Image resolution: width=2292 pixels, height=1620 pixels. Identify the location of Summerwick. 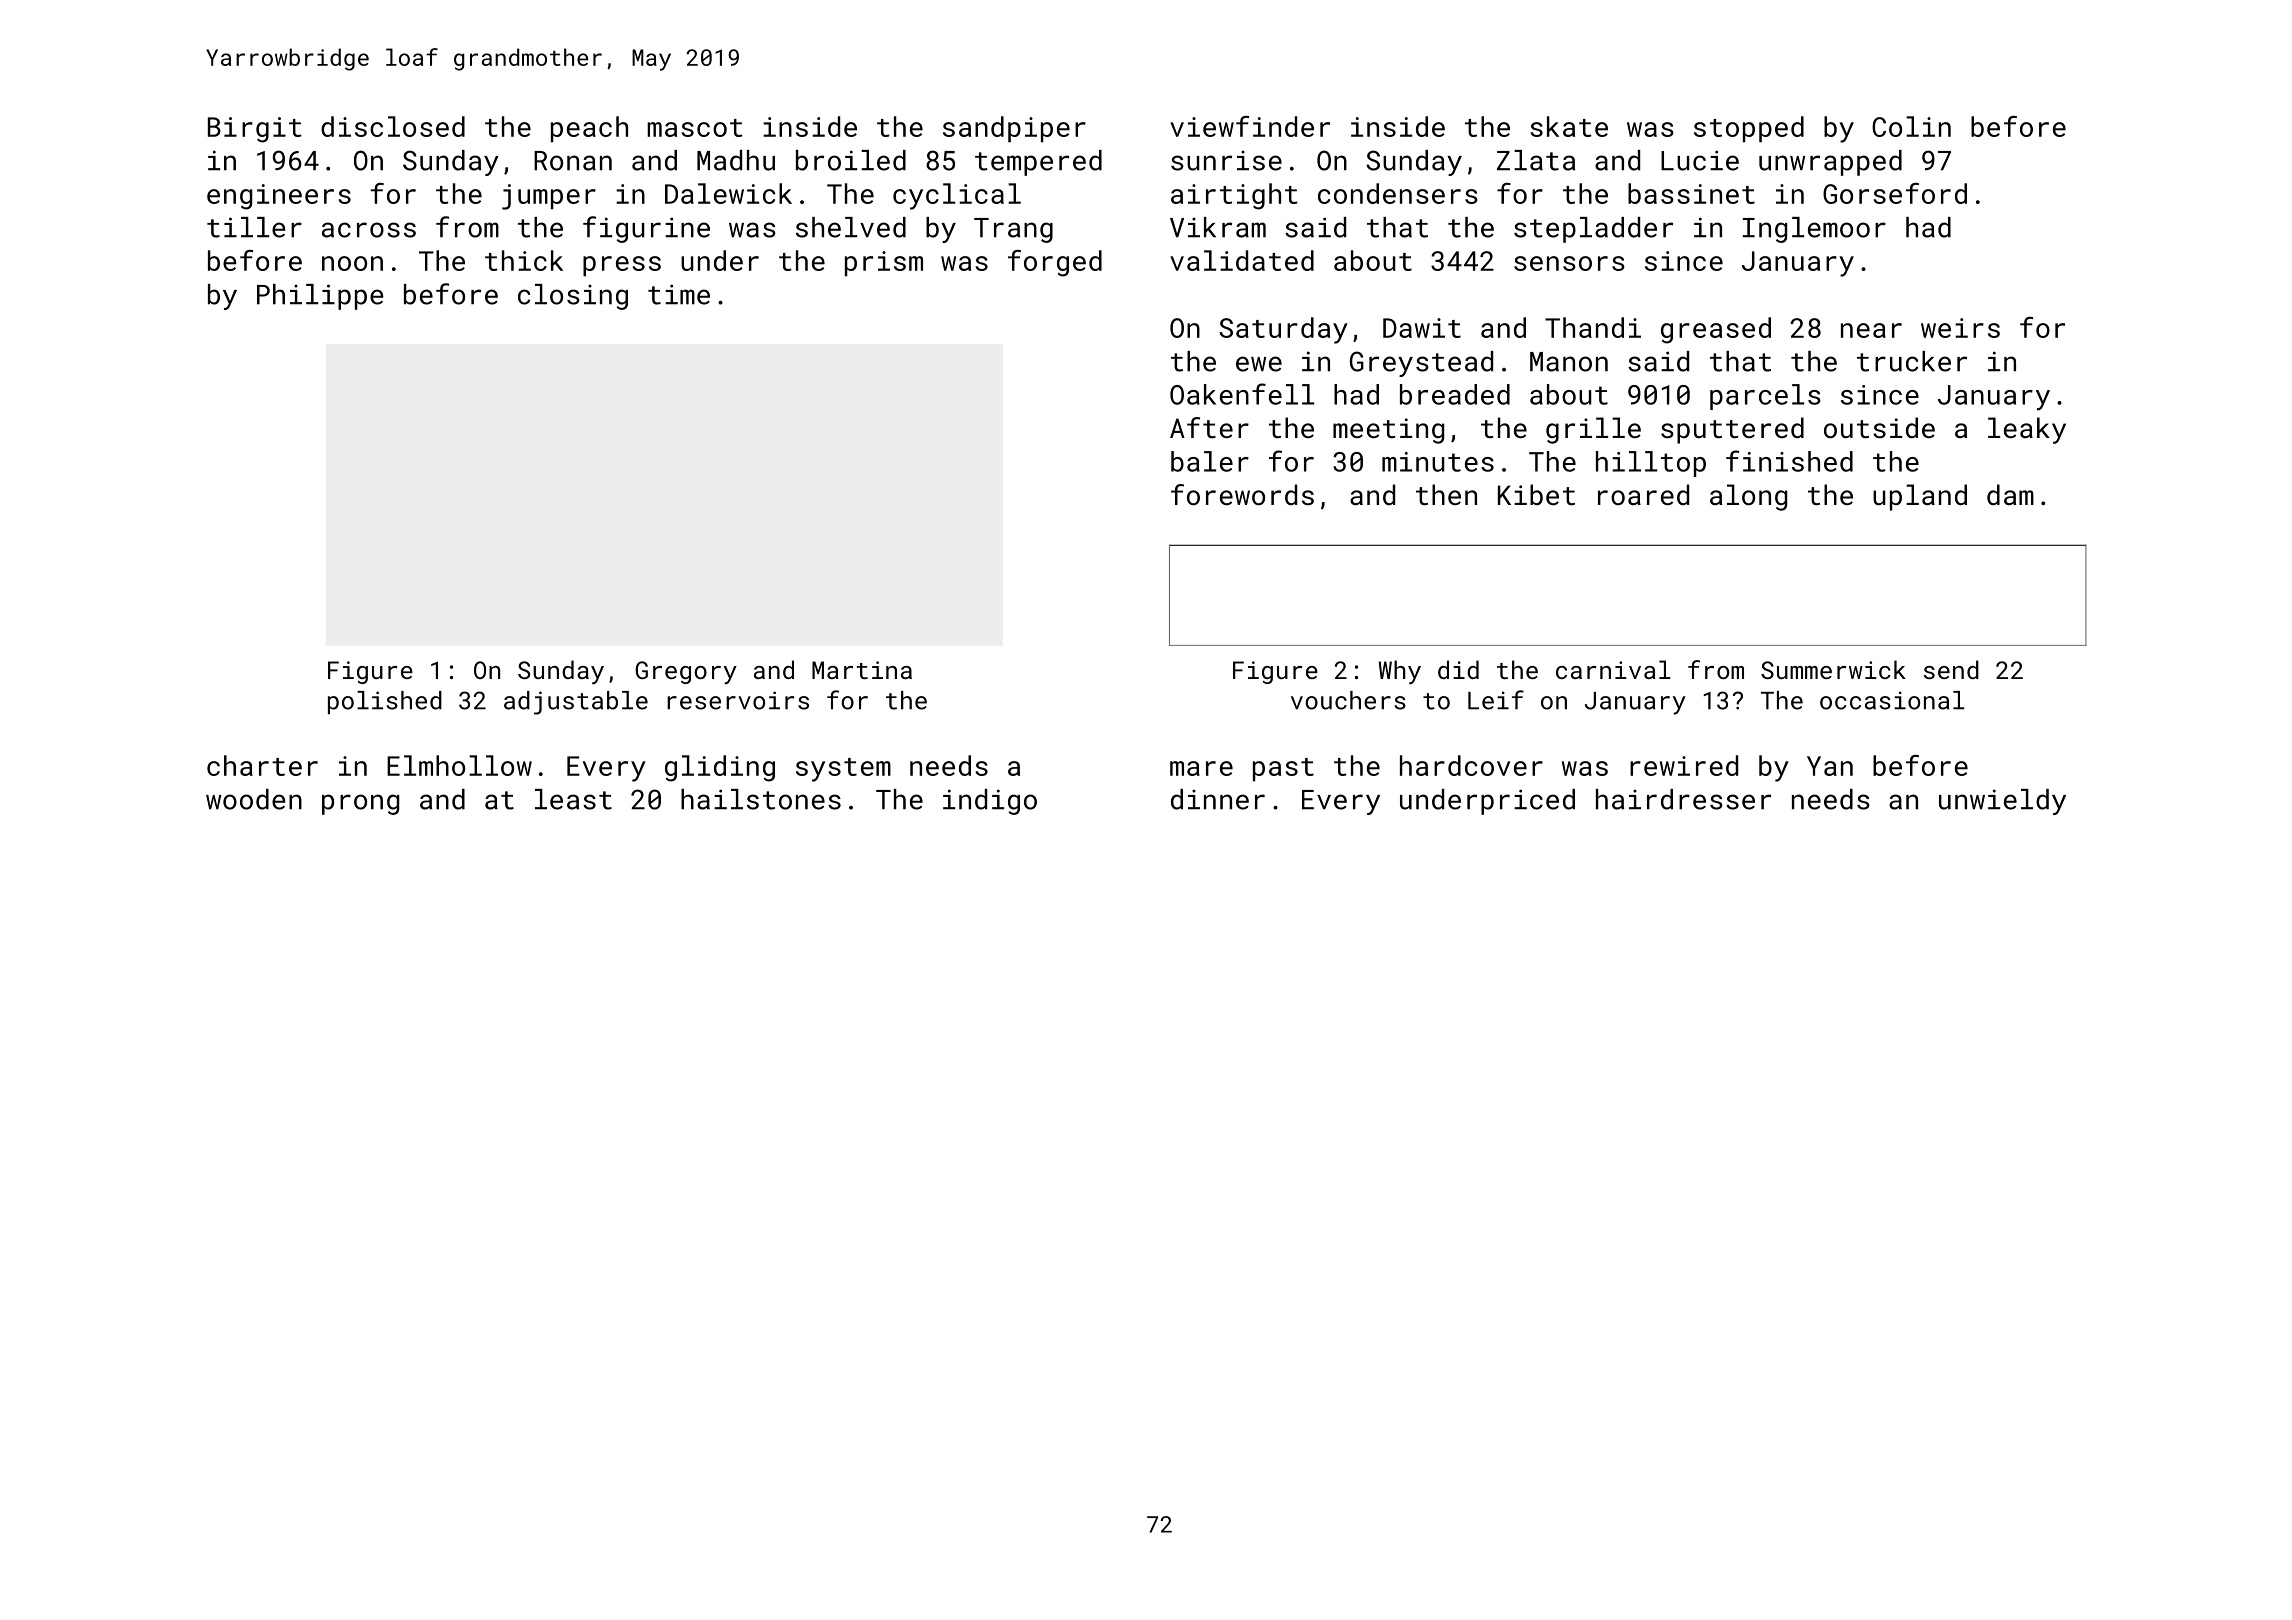
(1833, 669).
